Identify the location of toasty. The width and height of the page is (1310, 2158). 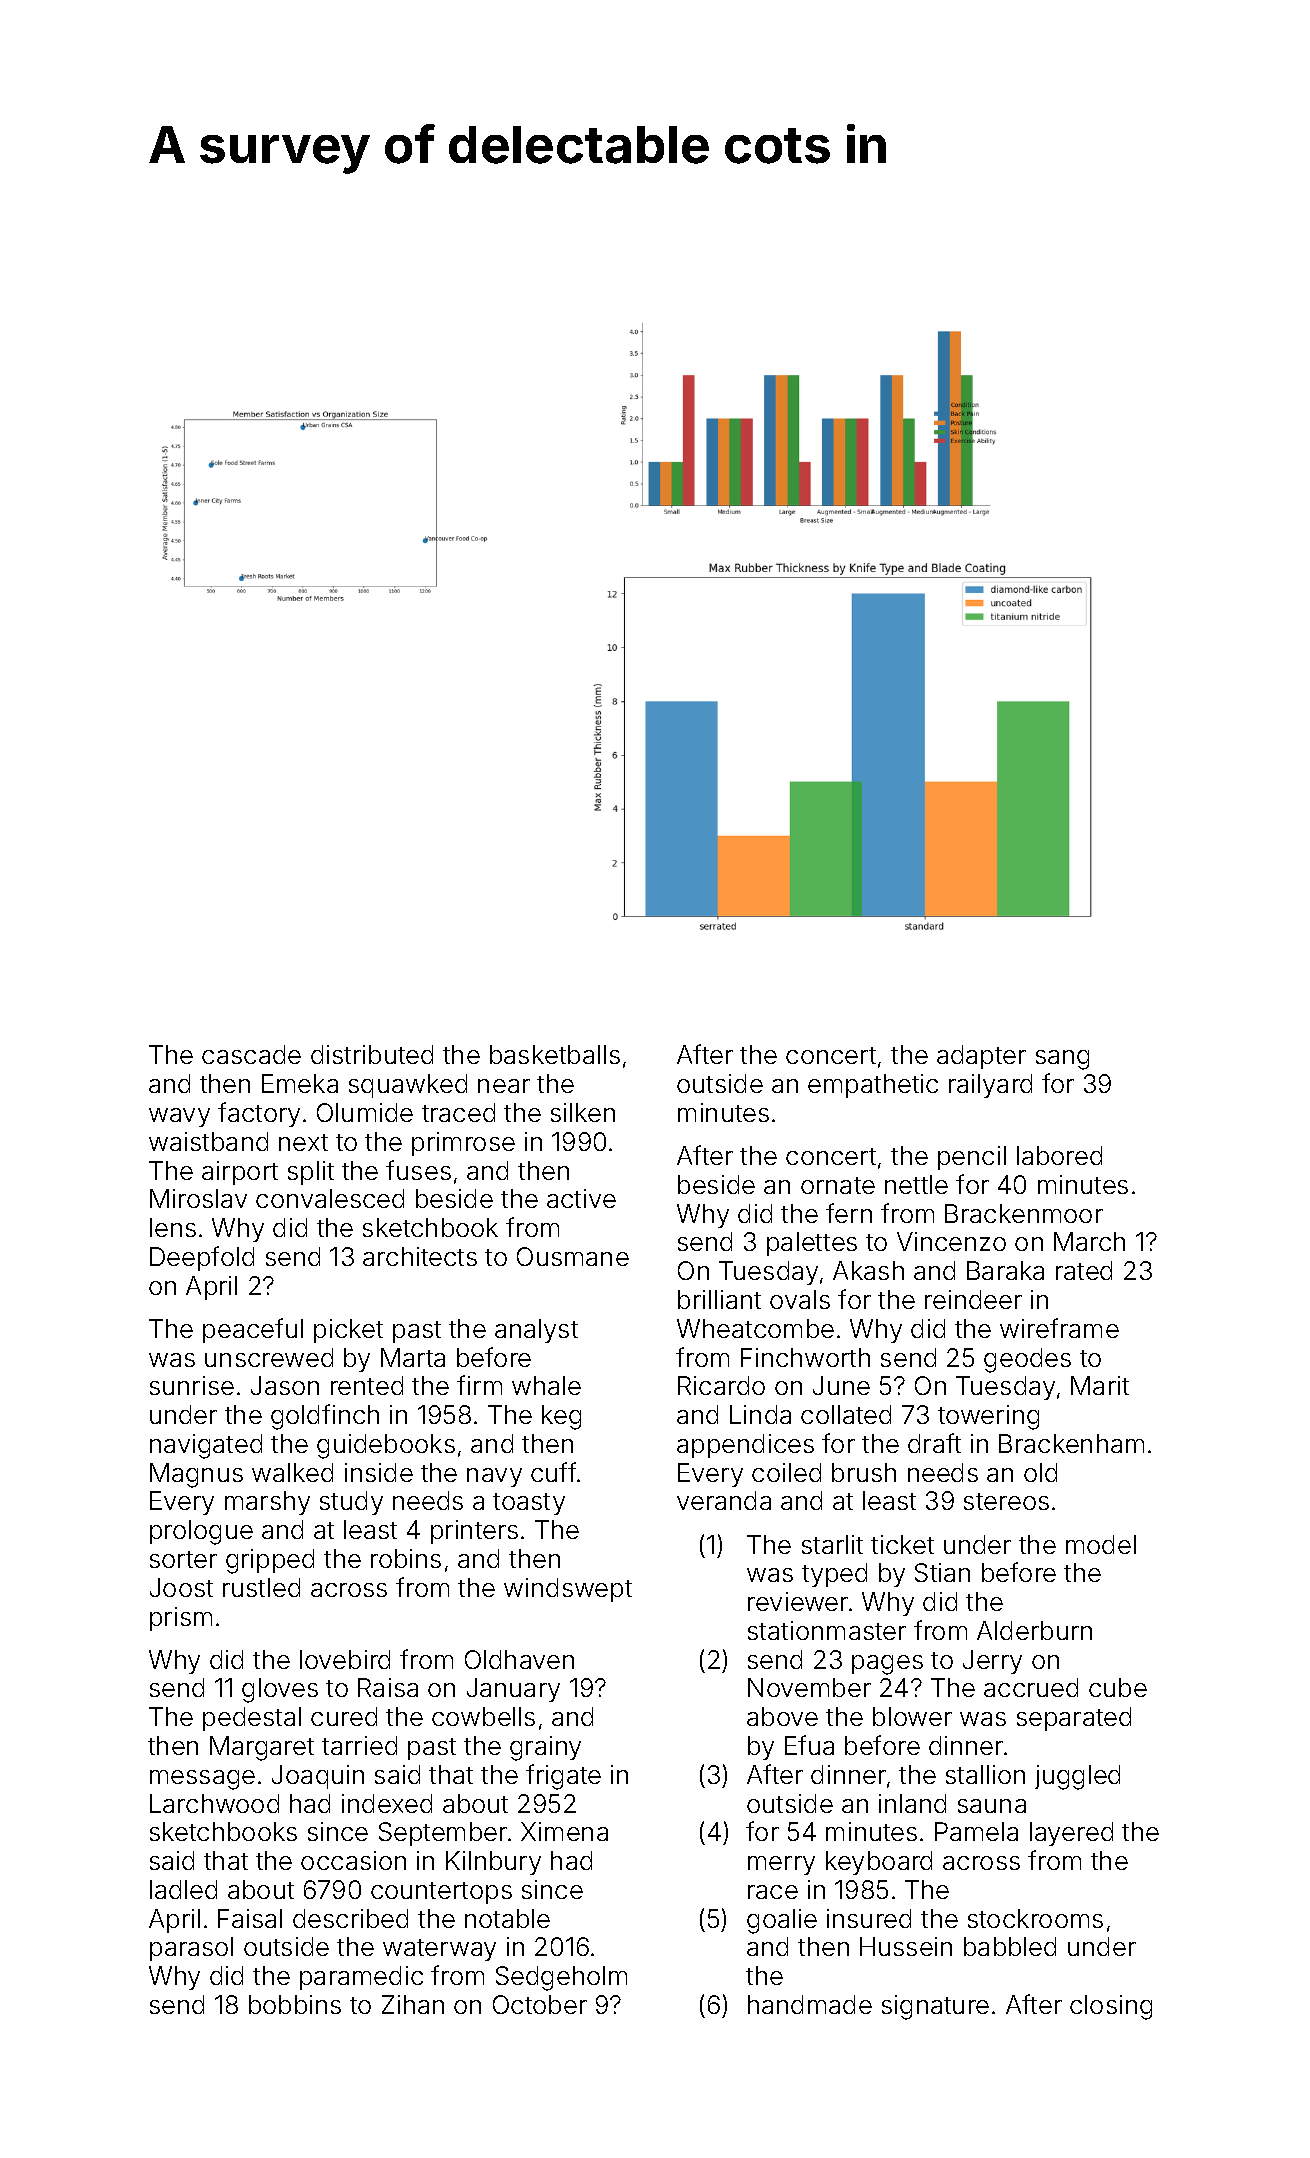
(529, 1504).
